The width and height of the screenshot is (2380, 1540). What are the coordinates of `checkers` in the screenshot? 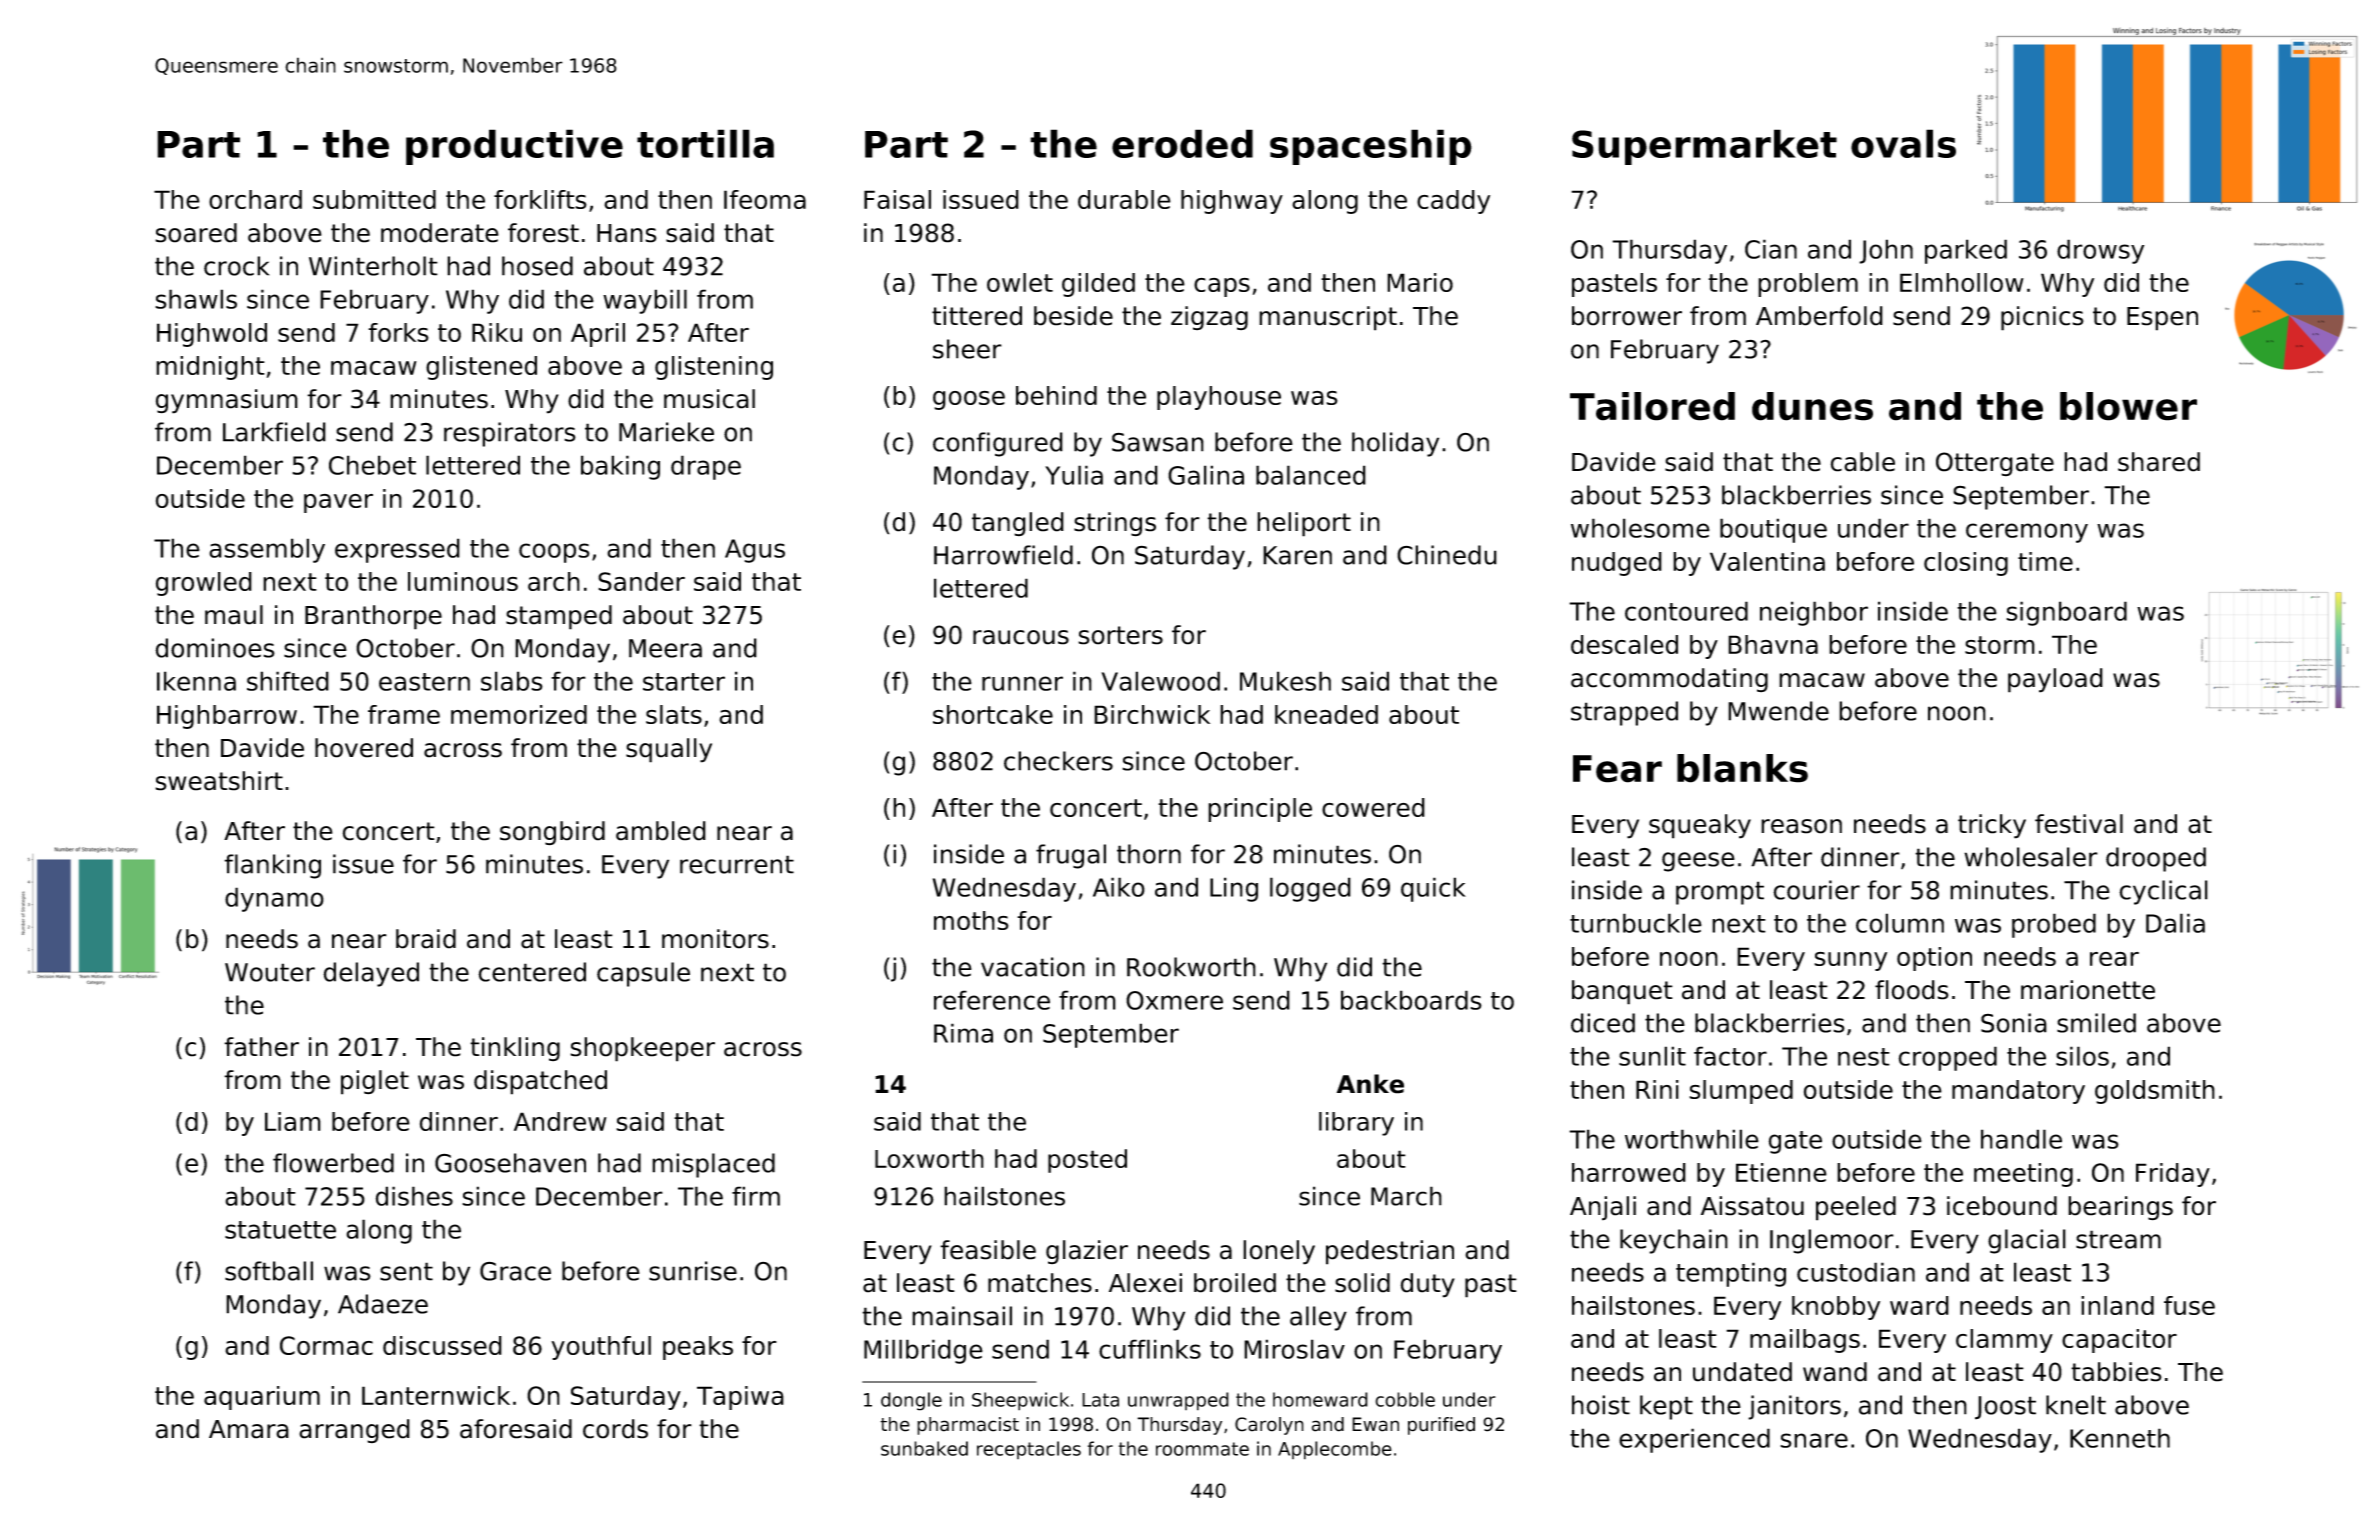 It's located at (1058, 761).
